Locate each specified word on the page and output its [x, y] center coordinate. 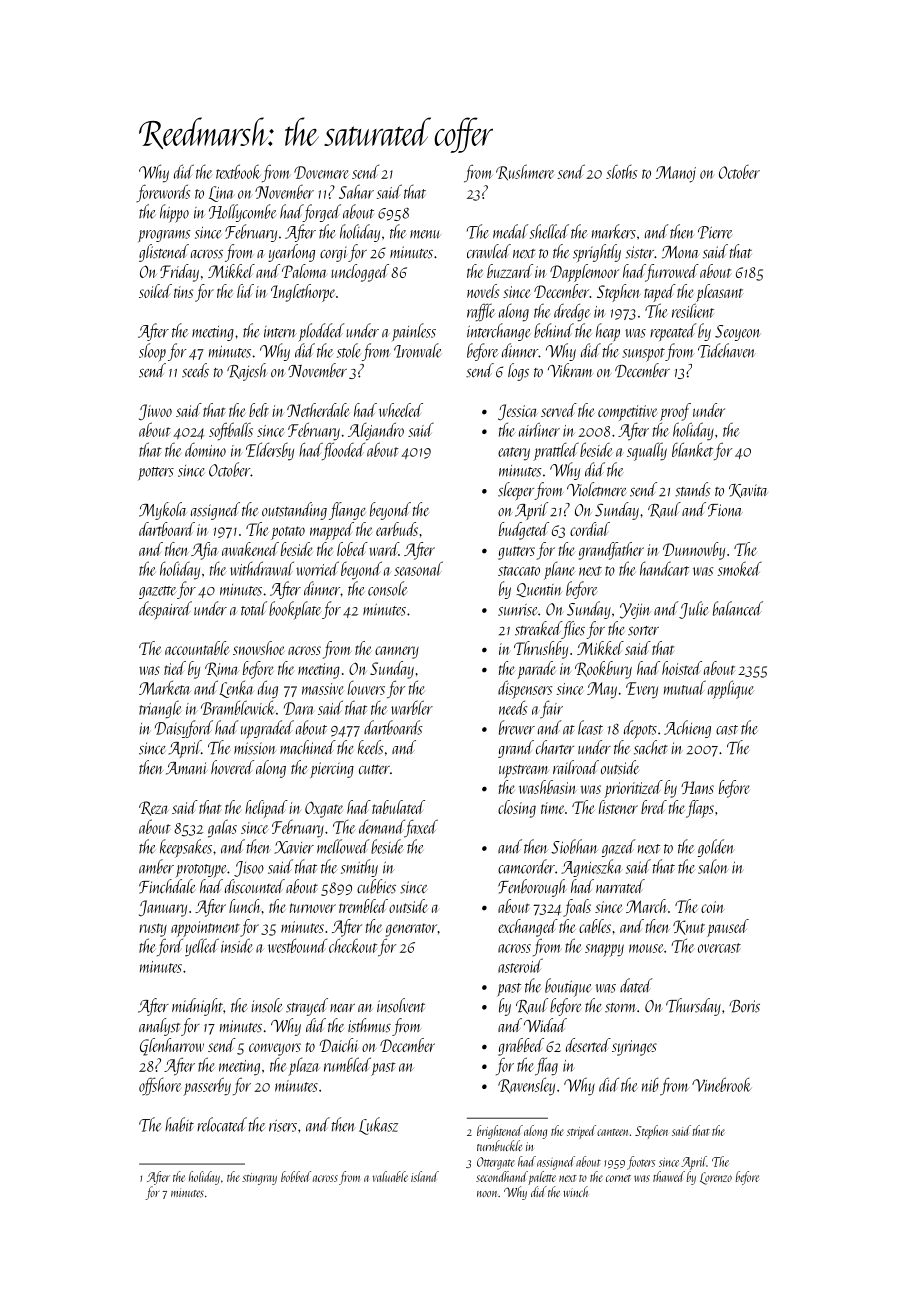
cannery [397, 652]
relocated [222, 1124]
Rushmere [525, 172]
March [646, 906]
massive [323, 689]
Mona [680, 252]
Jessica [518, 412]
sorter [643, 631]
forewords [163, 193]
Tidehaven [727, 350]
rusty [153, 930]
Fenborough [532, 888]
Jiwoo [155, 412]
